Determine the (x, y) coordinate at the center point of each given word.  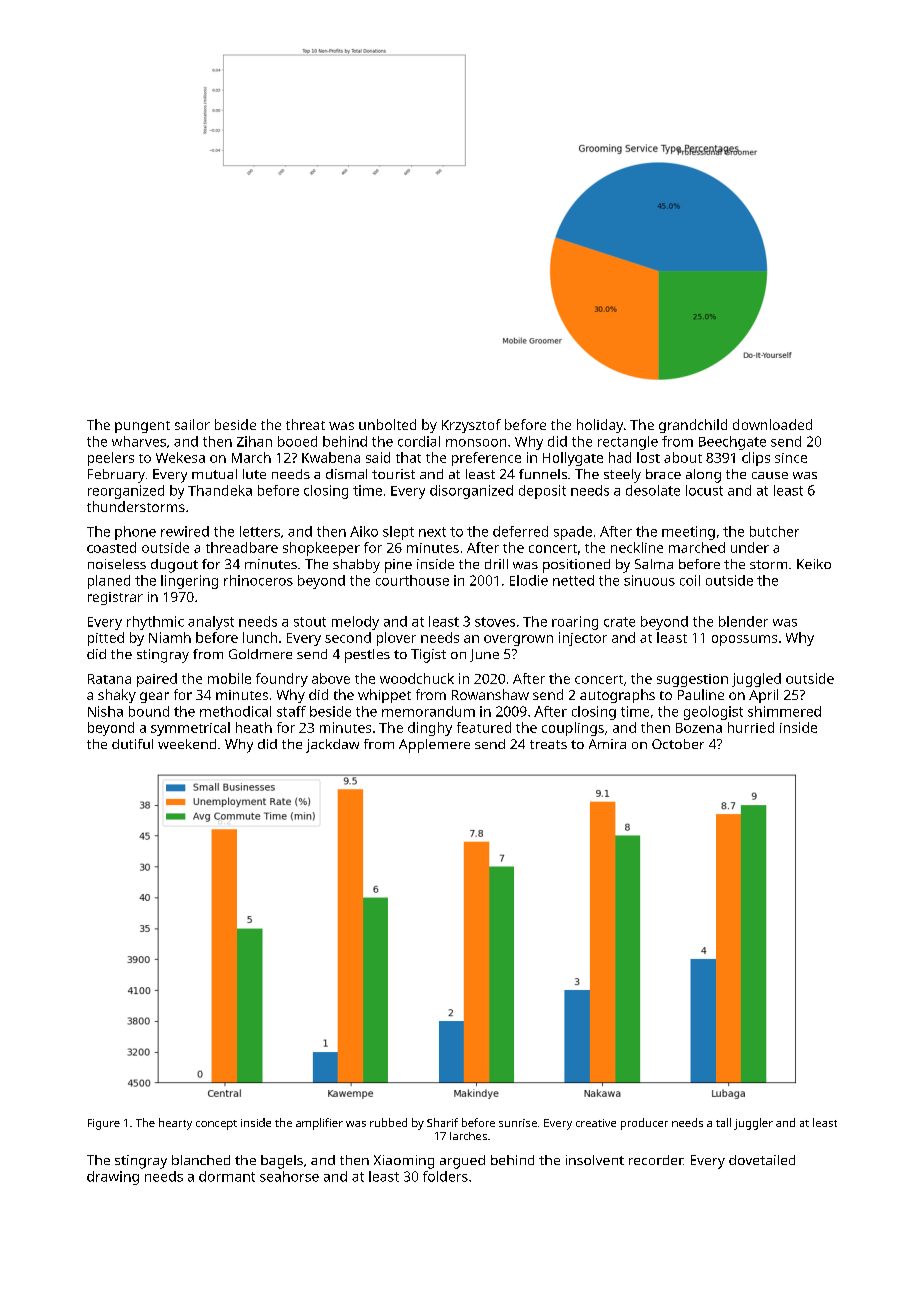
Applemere (434, 746)
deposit (542, 492)
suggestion (692, 680)
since (791, 458)
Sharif (442, 1122)
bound (149, 711)
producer (644, 1124)
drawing (113, 1178)
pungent (142, 427)
